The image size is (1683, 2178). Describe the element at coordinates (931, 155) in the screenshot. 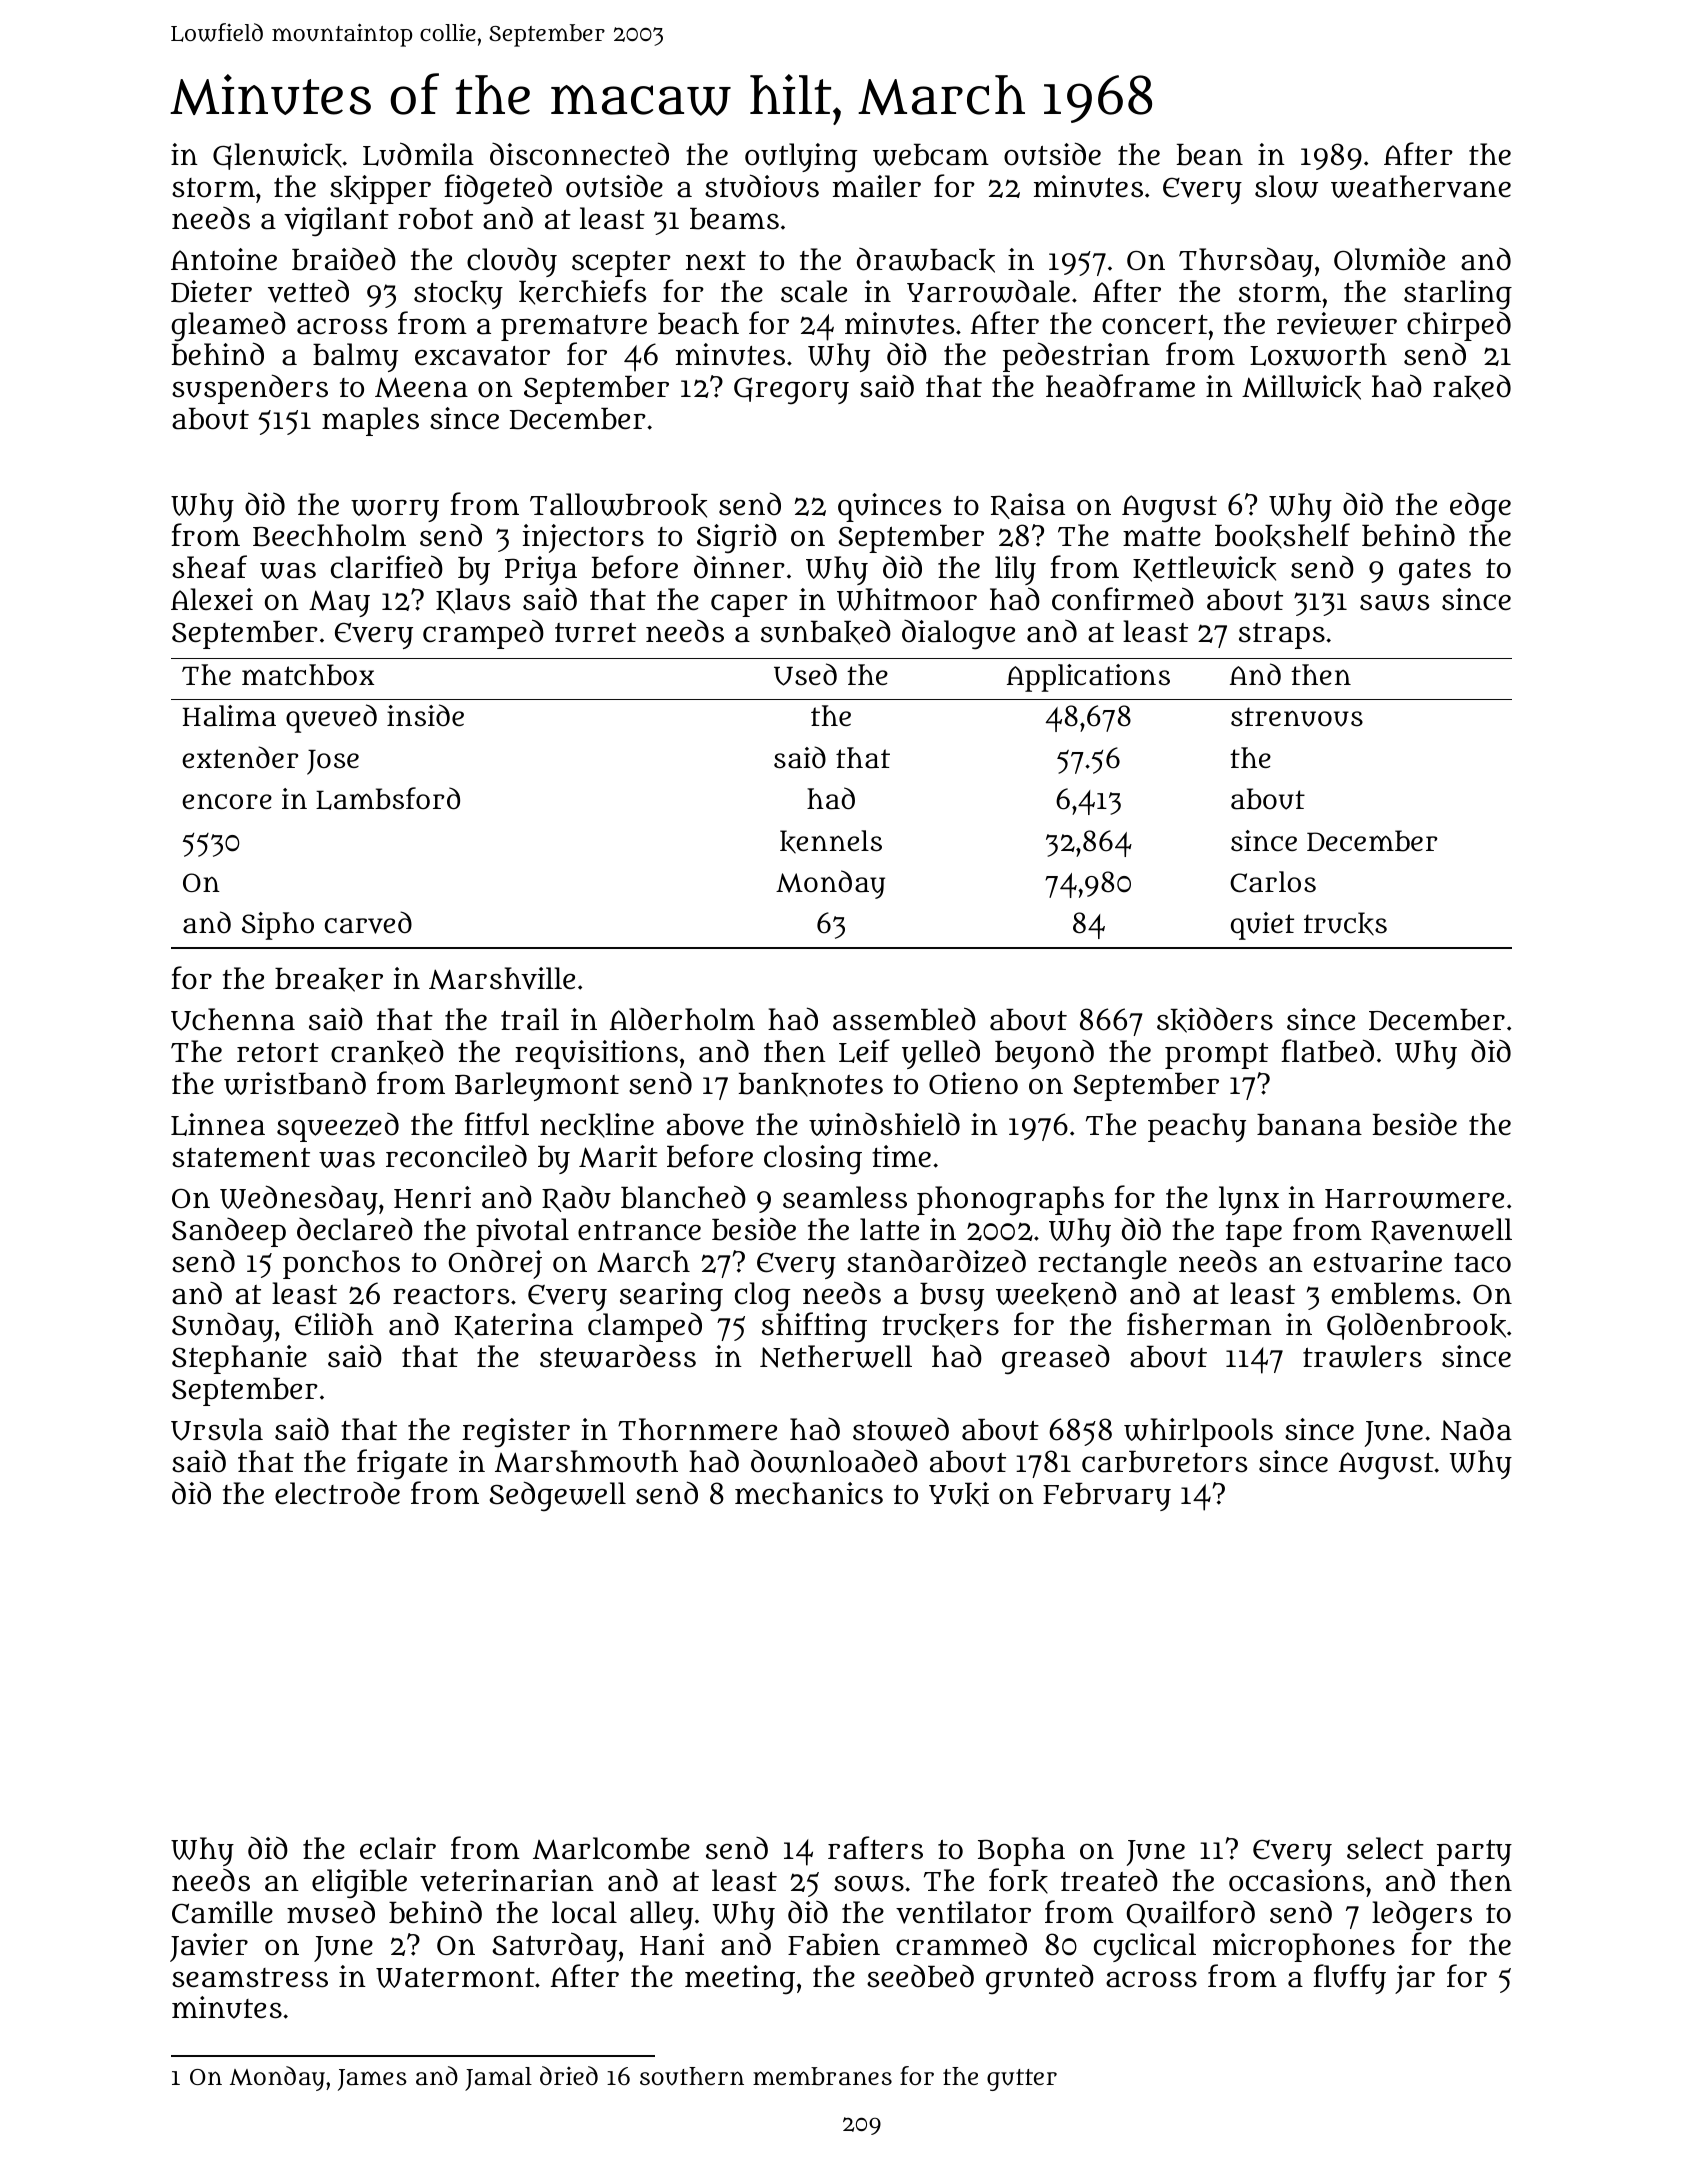

I see `webcam` at that location.
